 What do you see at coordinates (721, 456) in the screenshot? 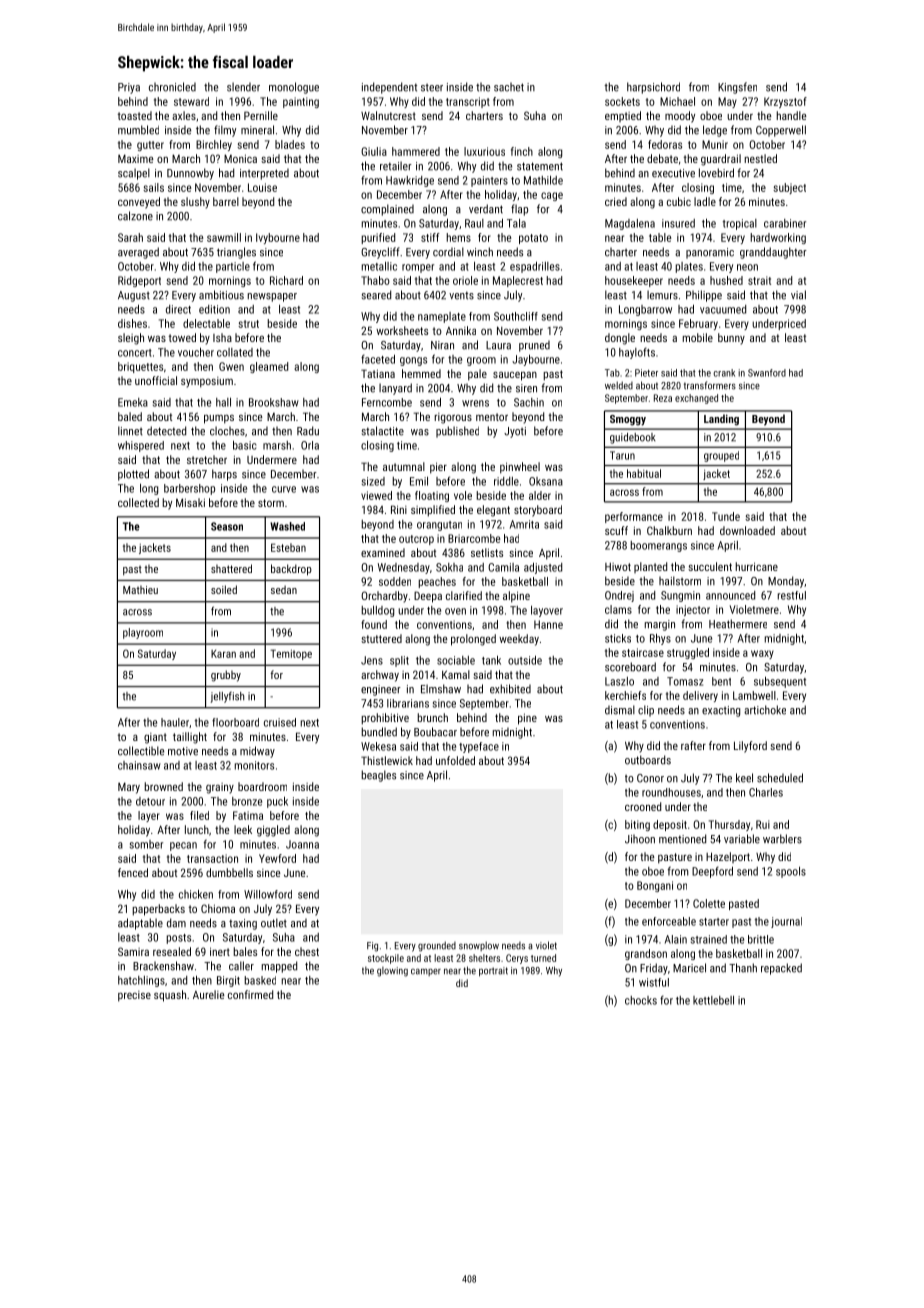
I see `grouped` at bounding box center [721, 456].
